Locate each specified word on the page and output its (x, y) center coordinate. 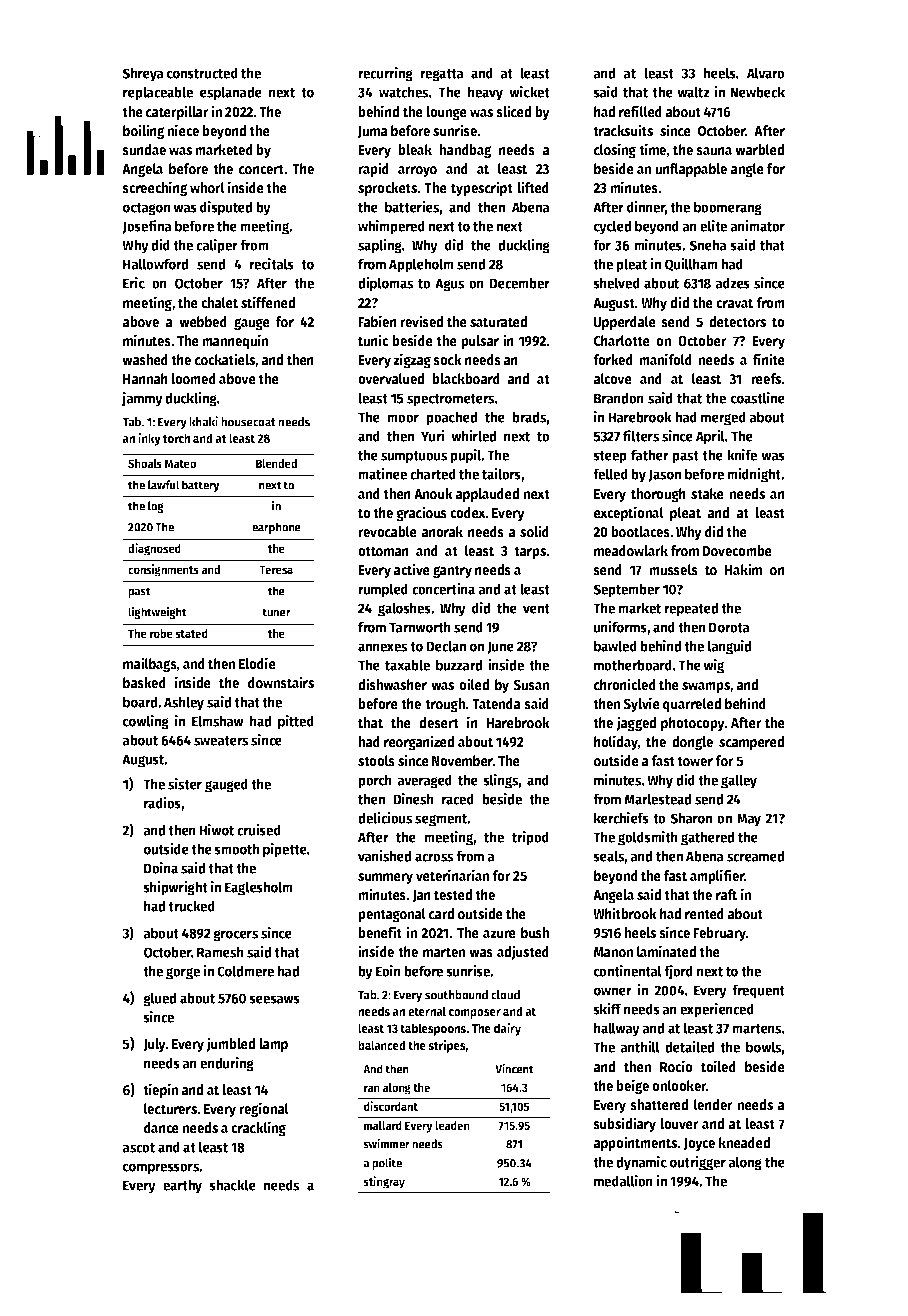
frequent (758, 991)
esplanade (231, 93)
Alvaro (766, 73)
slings (500, 781)
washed (145, 360)
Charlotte (622, 341)
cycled (612, 227)
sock (447, 360)
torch (176, 438)
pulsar (480, 342)
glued (159, 999)
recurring (385, 74)
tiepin (160, 1090)
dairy (507, 1029)
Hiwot (216, 830)
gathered (707, 838)
